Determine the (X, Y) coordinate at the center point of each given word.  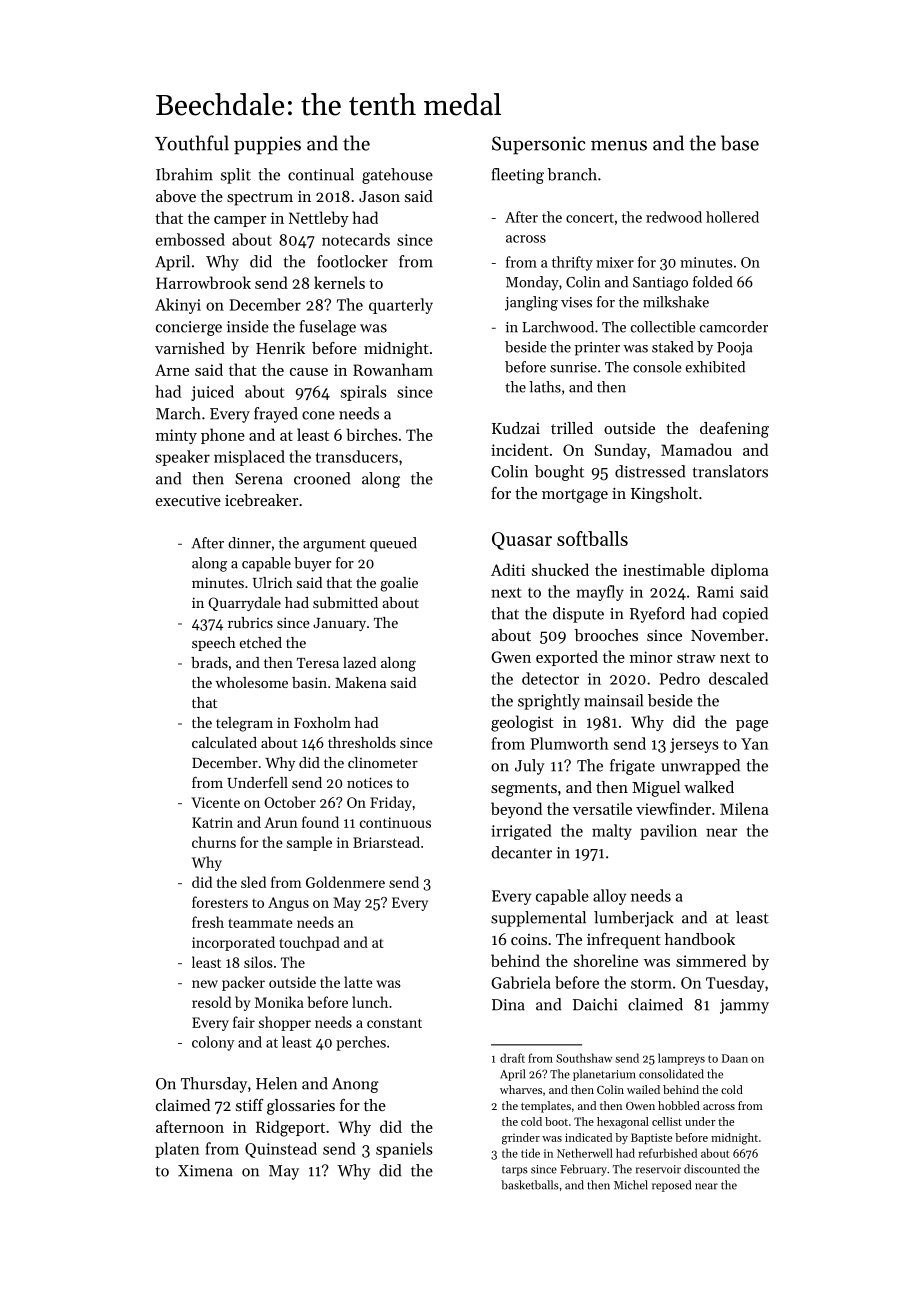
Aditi (508, 569)
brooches (606, 635)
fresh (208, 922)
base (740, 143)
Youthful (192, 143)
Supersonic (538, 145)
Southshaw (584, 1058)
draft (512, 1058)
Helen (276, 1083)
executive (188, 500)
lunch (370, 1002)
